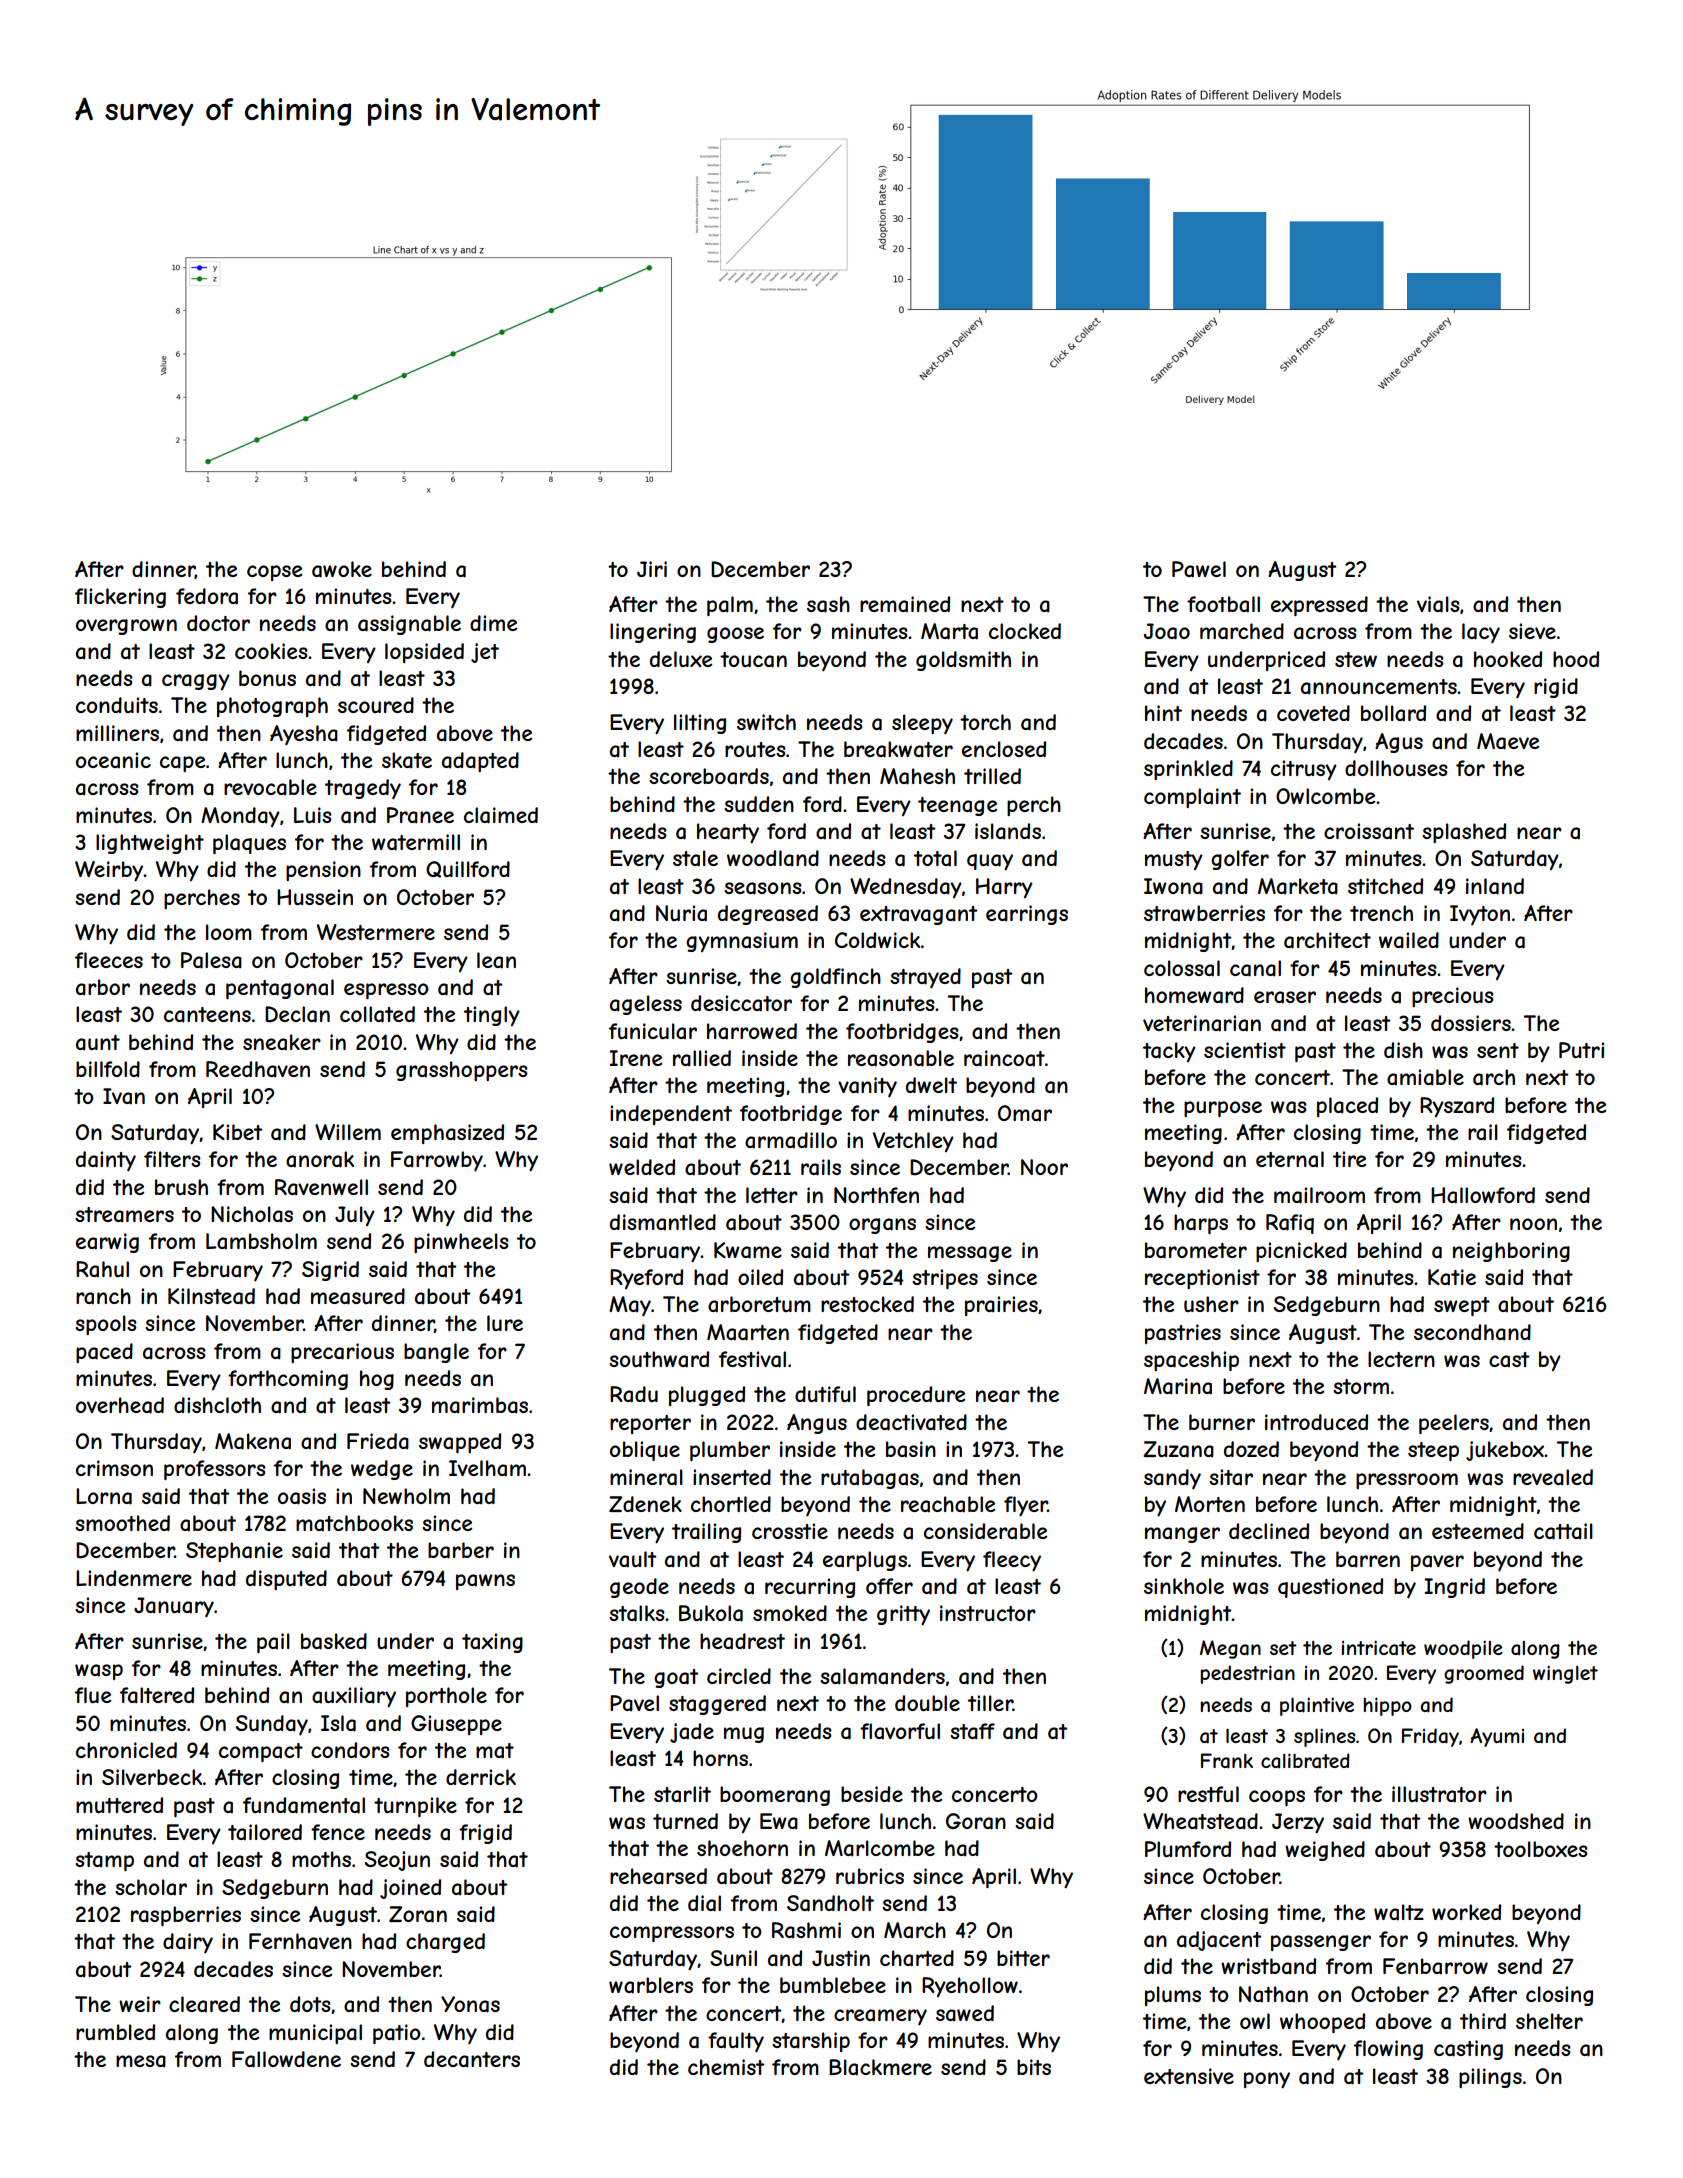 The width and height of the screenshot is (1683, 2178). I want to click on Yonas, so click(470, 2004).
